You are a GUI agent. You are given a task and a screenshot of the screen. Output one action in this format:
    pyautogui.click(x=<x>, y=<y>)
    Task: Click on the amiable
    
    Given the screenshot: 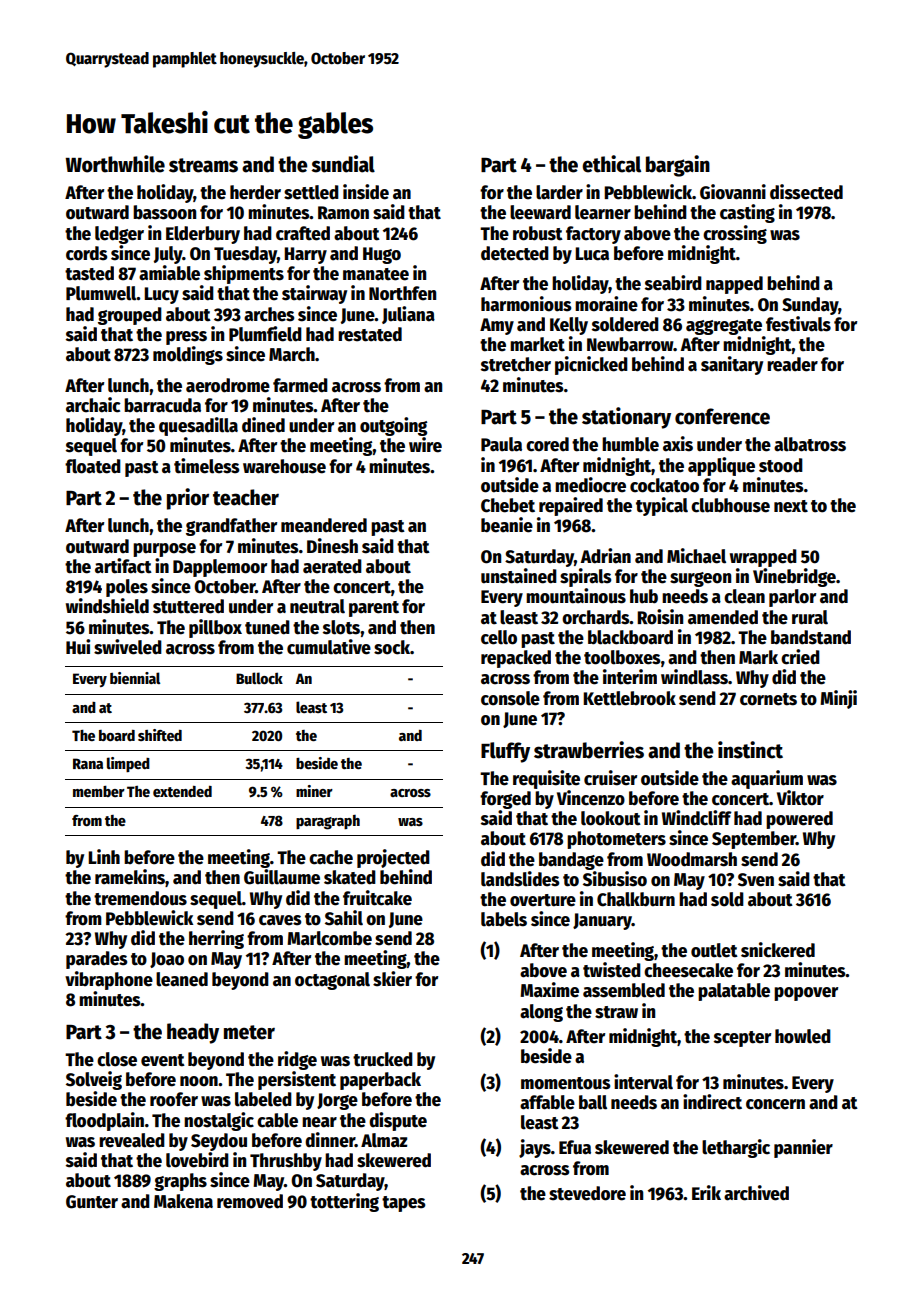 What is the action you would take?
    pyautogui.click(x=169, y=273)
